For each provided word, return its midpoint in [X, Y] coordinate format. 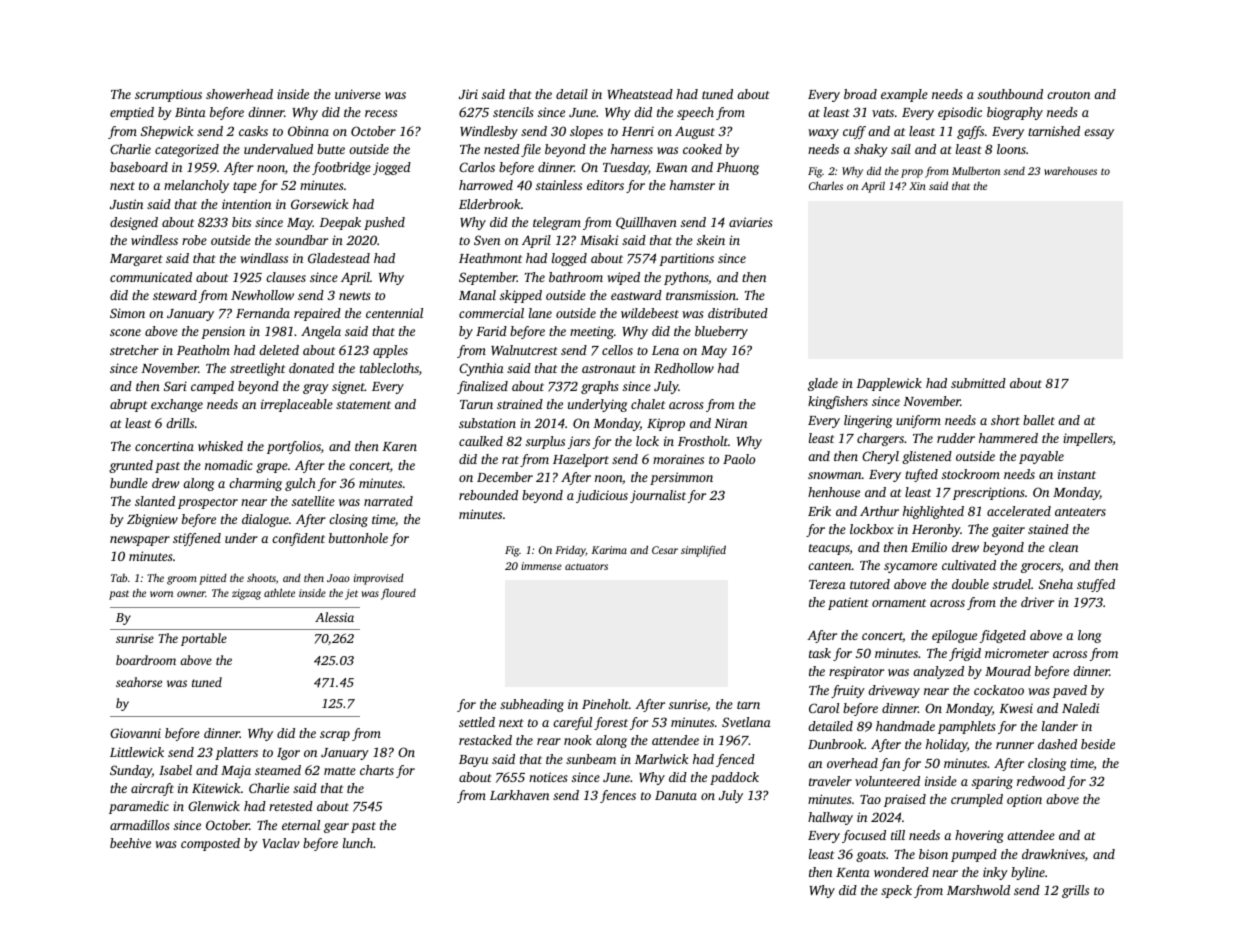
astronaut [609, 369]
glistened [927, 457]
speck [896, 891]
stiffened [197, 539]
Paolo [739, 459]
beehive [130, 843]
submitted [978, 383]
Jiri [468, 94]
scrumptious [168, 95]
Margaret [136, 260]
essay [1099, 134]
